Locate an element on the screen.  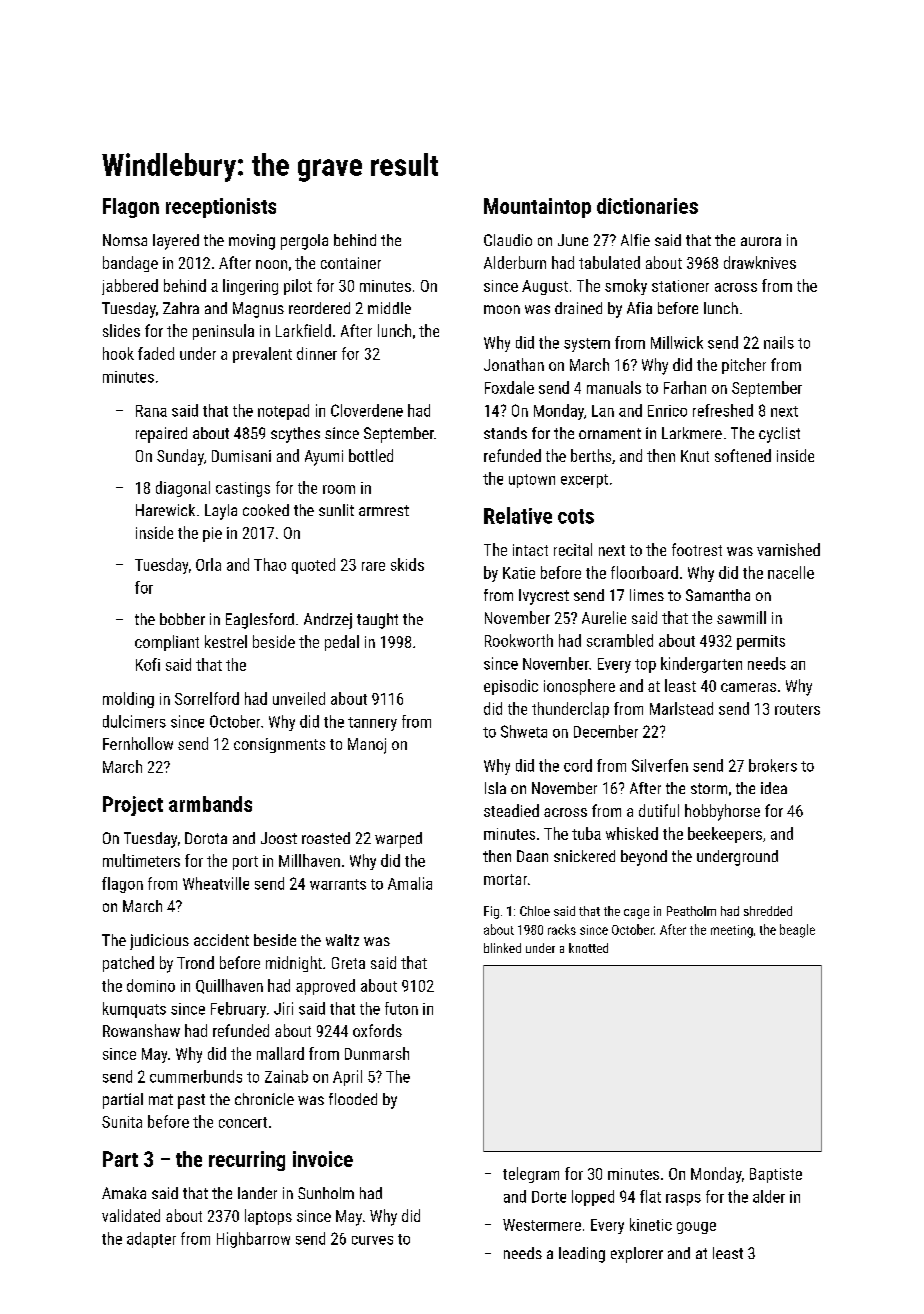
lander is located at coordinates (257, 1193).
